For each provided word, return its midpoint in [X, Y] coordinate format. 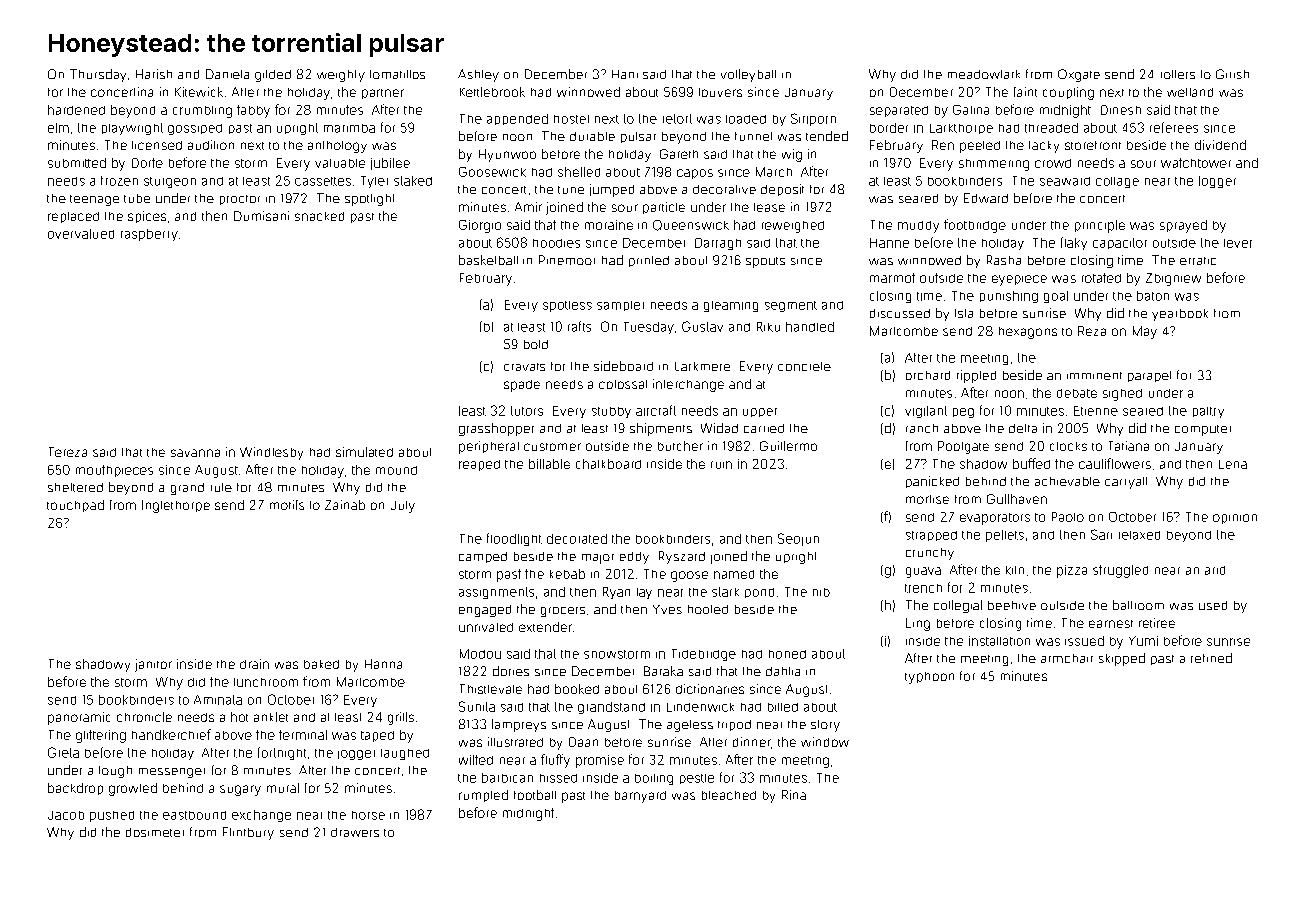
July [403, 507]
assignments [496, 593]
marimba [349, 128]
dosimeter [155, 832]
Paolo [1068, 517]
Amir [528, 207]
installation [999, 641]
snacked [319, 216]
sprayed [1183, 226]
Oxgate [1079, 75]
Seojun [798, 539]
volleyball [748, 75]
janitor [153, 665]
